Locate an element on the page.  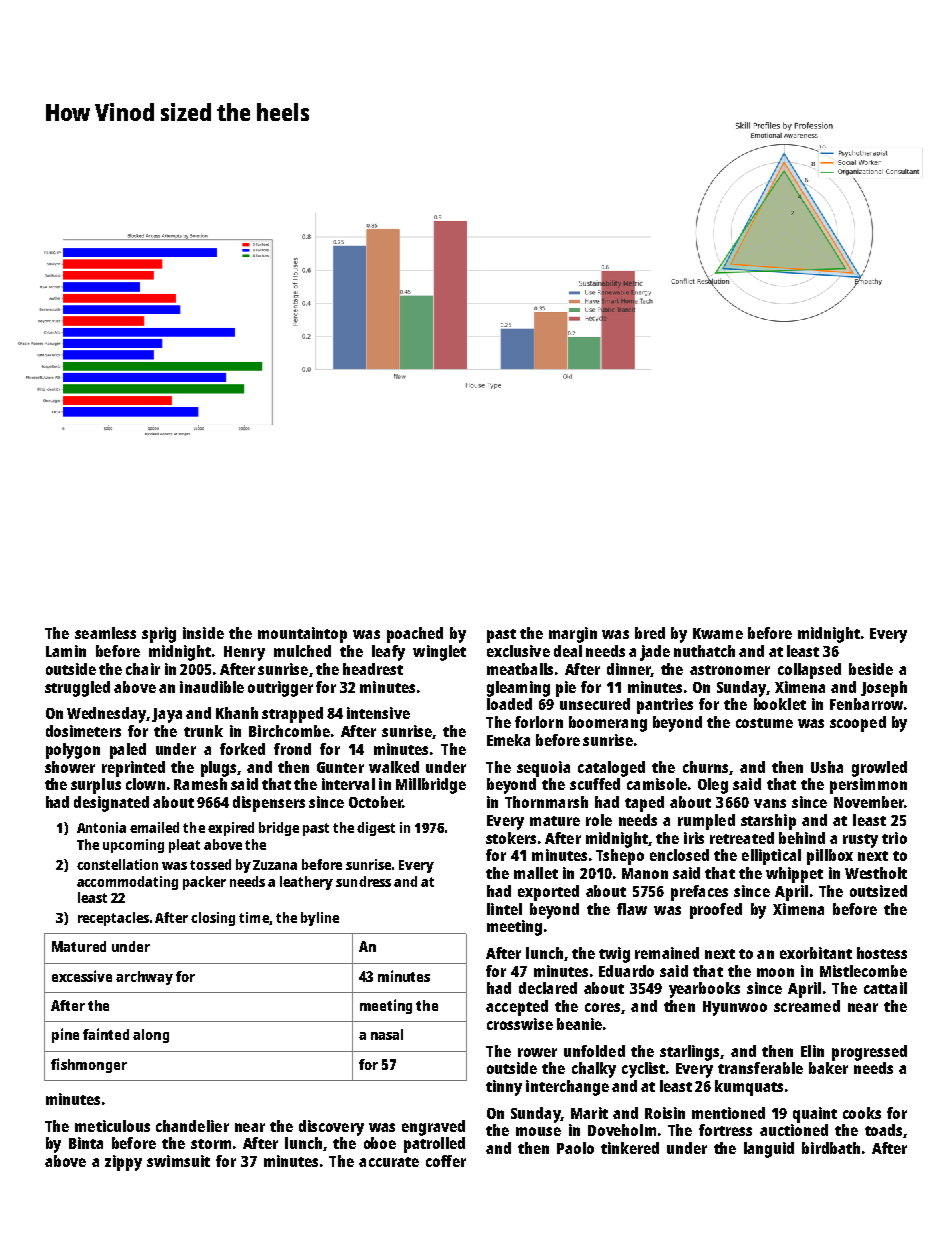
Kwame is located at coordinates (718, 633).
